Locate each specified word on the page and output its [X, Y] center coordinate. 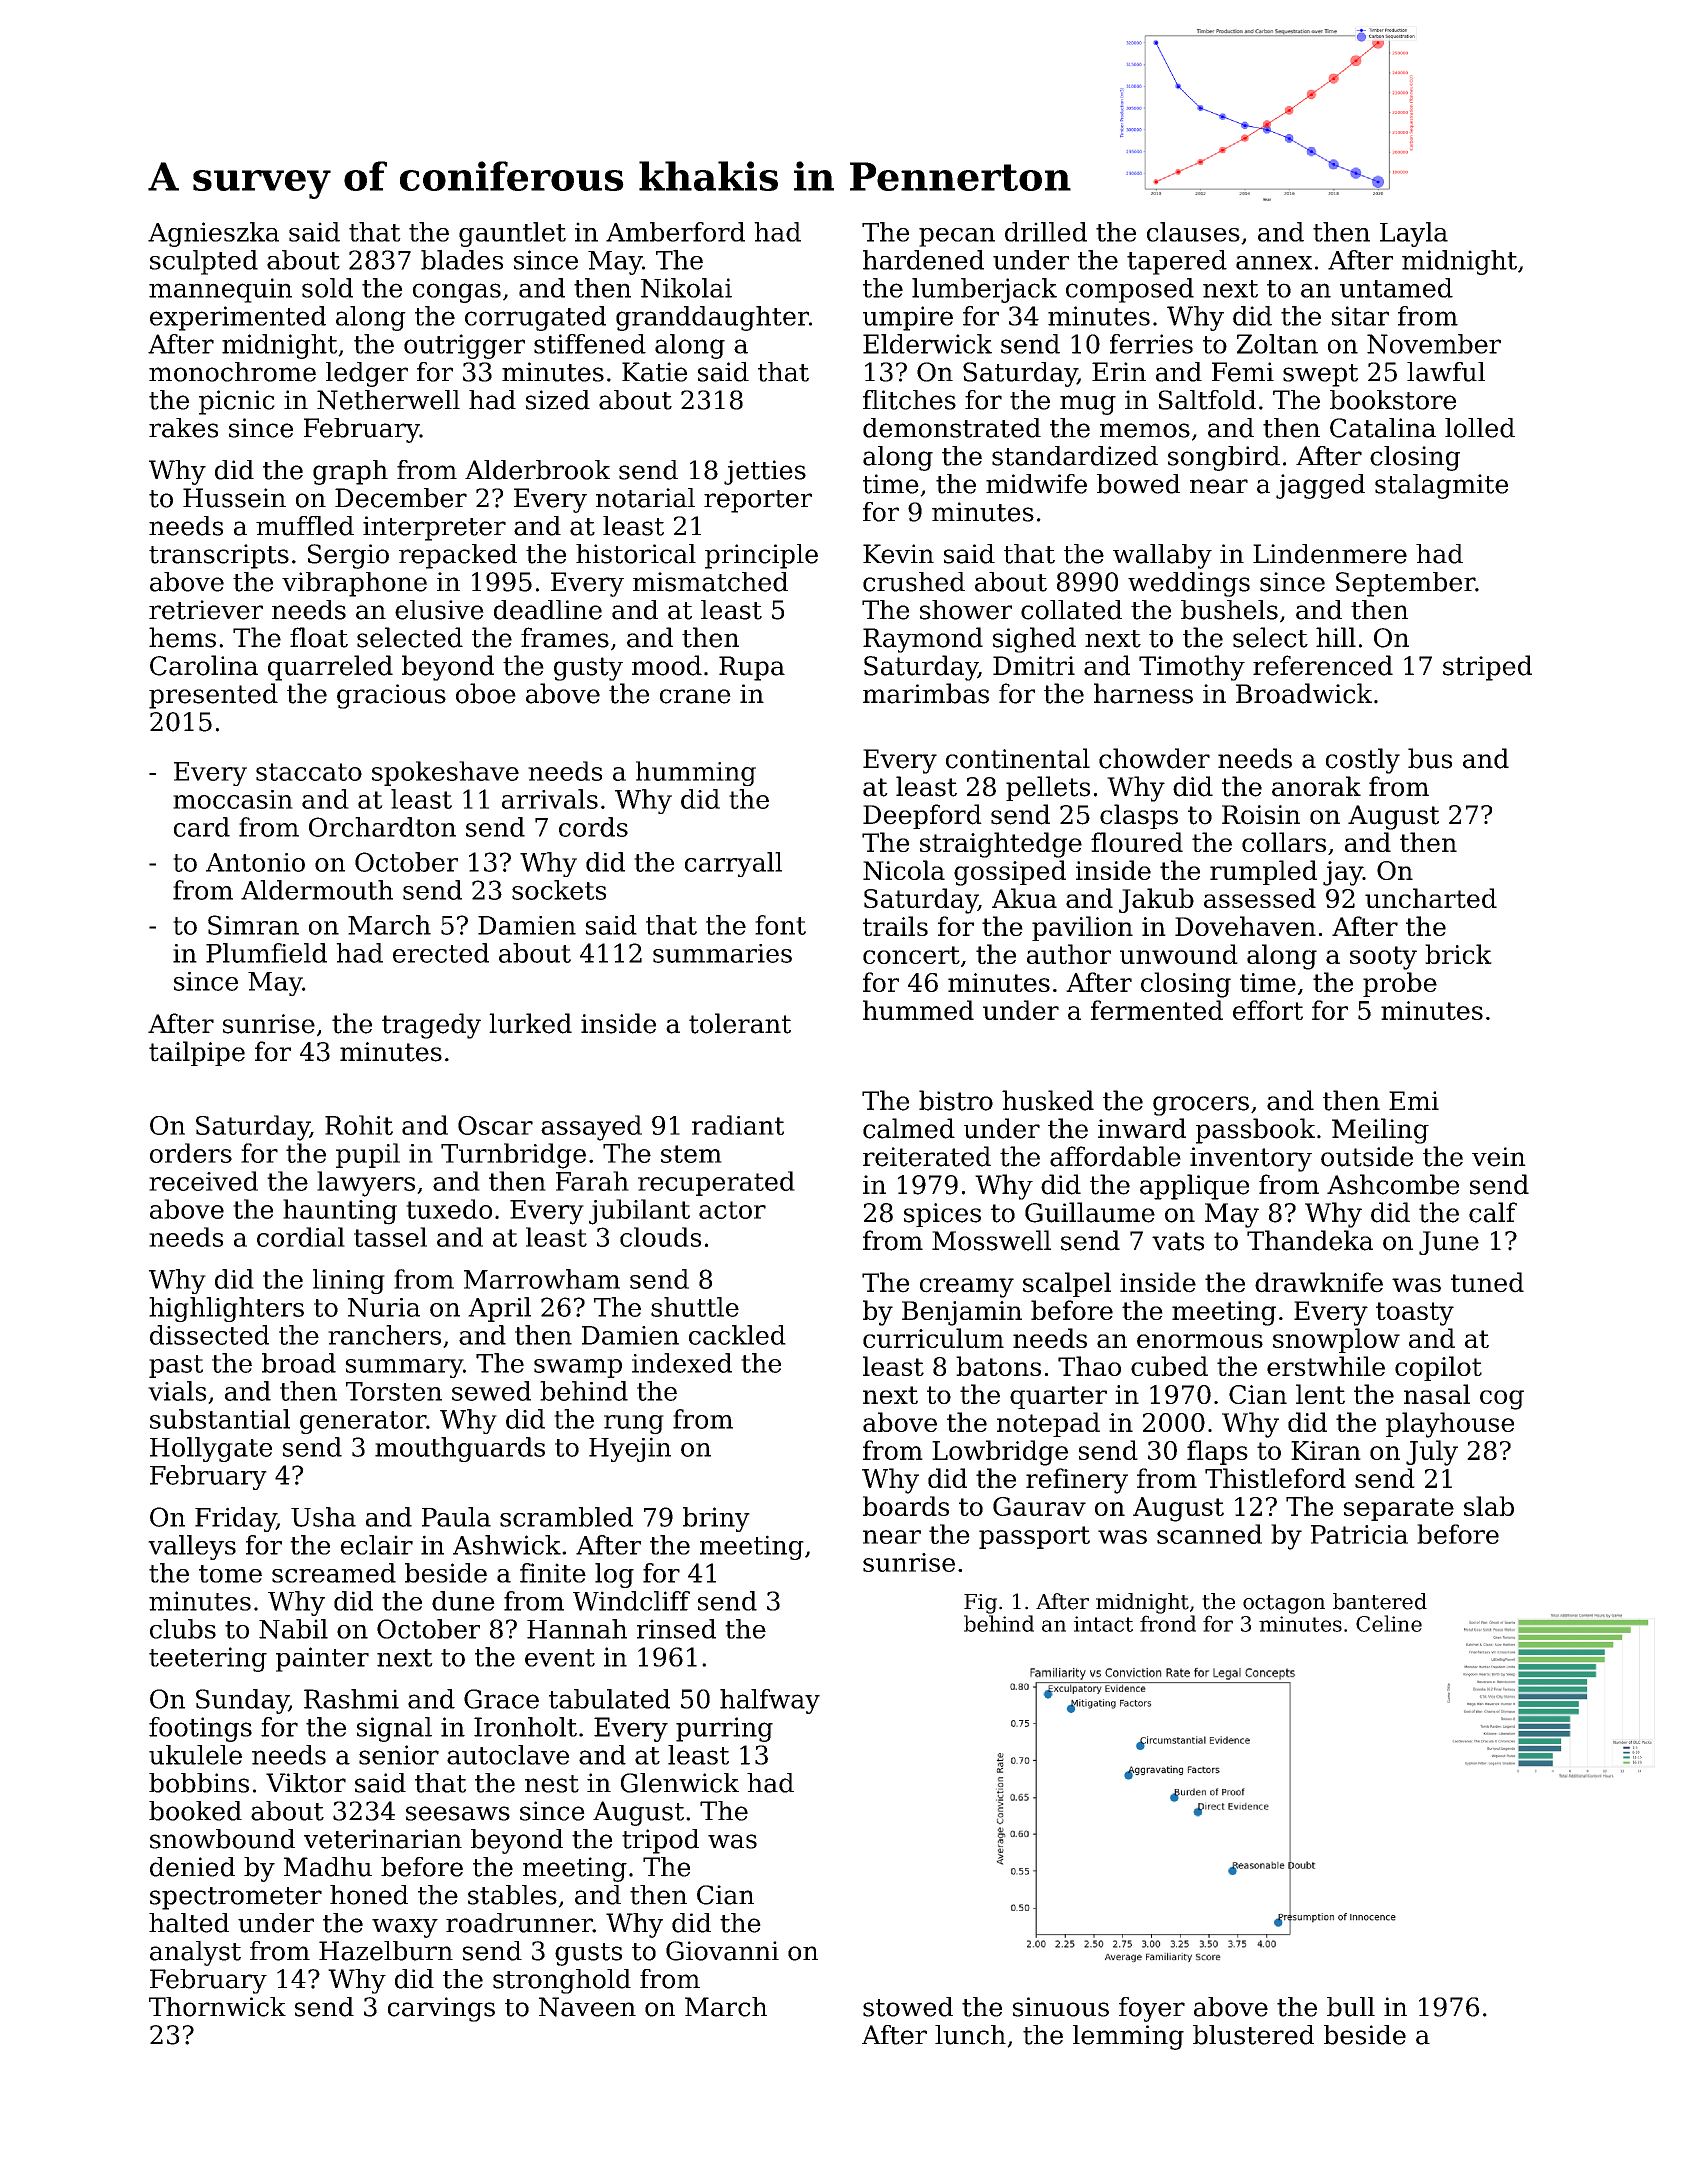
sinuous [1061, 2007]
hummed [918, 1010]
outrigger [464, 346]
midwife [1036, 484]
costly [1363, 761]
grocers [1201, 1106]
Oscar [495, 1125]
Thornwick [217, 2007]
